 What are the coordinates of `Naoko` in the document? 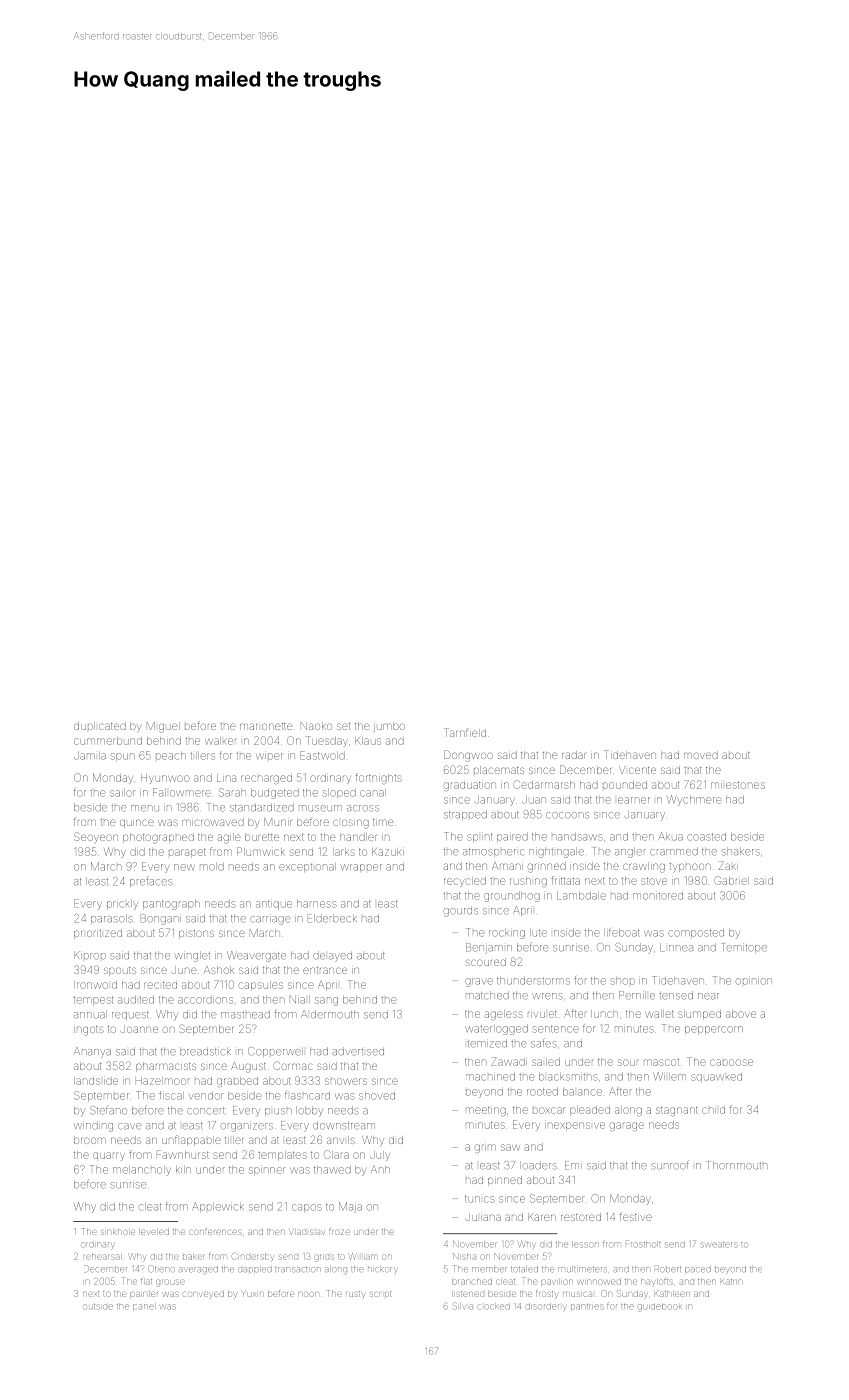 It's located at (316, 726).
